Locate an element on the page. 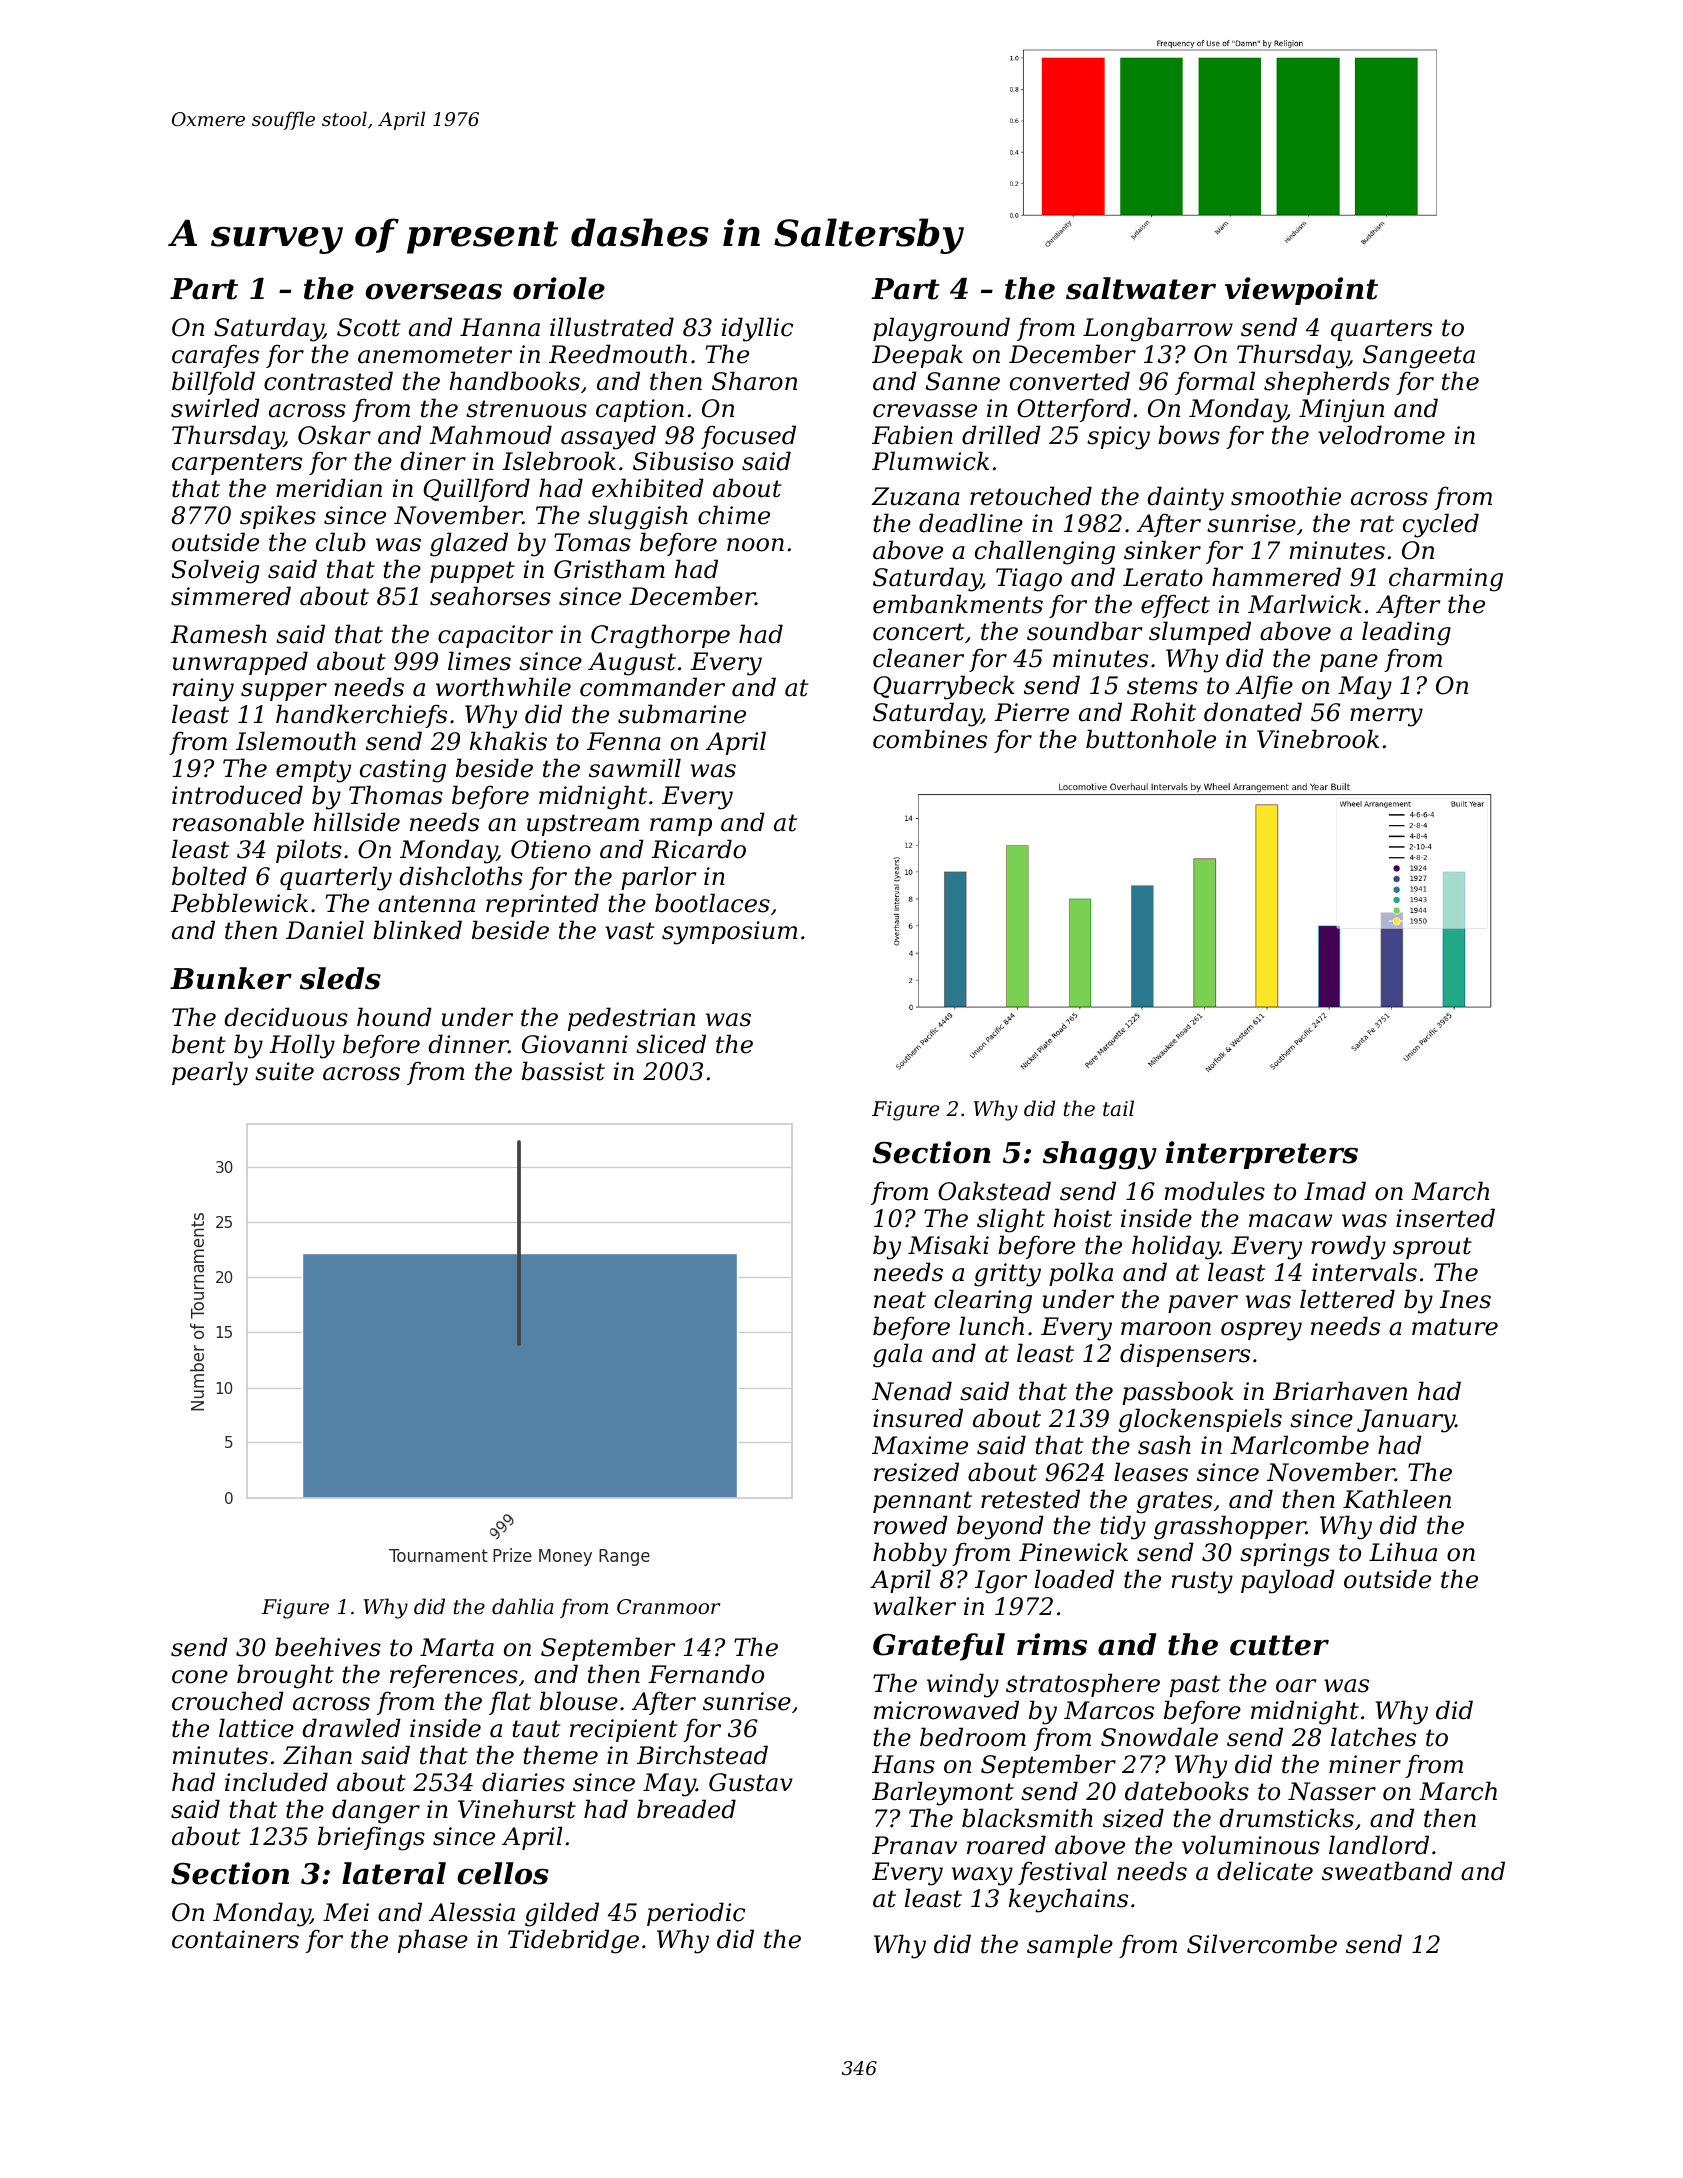 The image size is (1683, 2178). embankments is located at coordinates (958, 604).
